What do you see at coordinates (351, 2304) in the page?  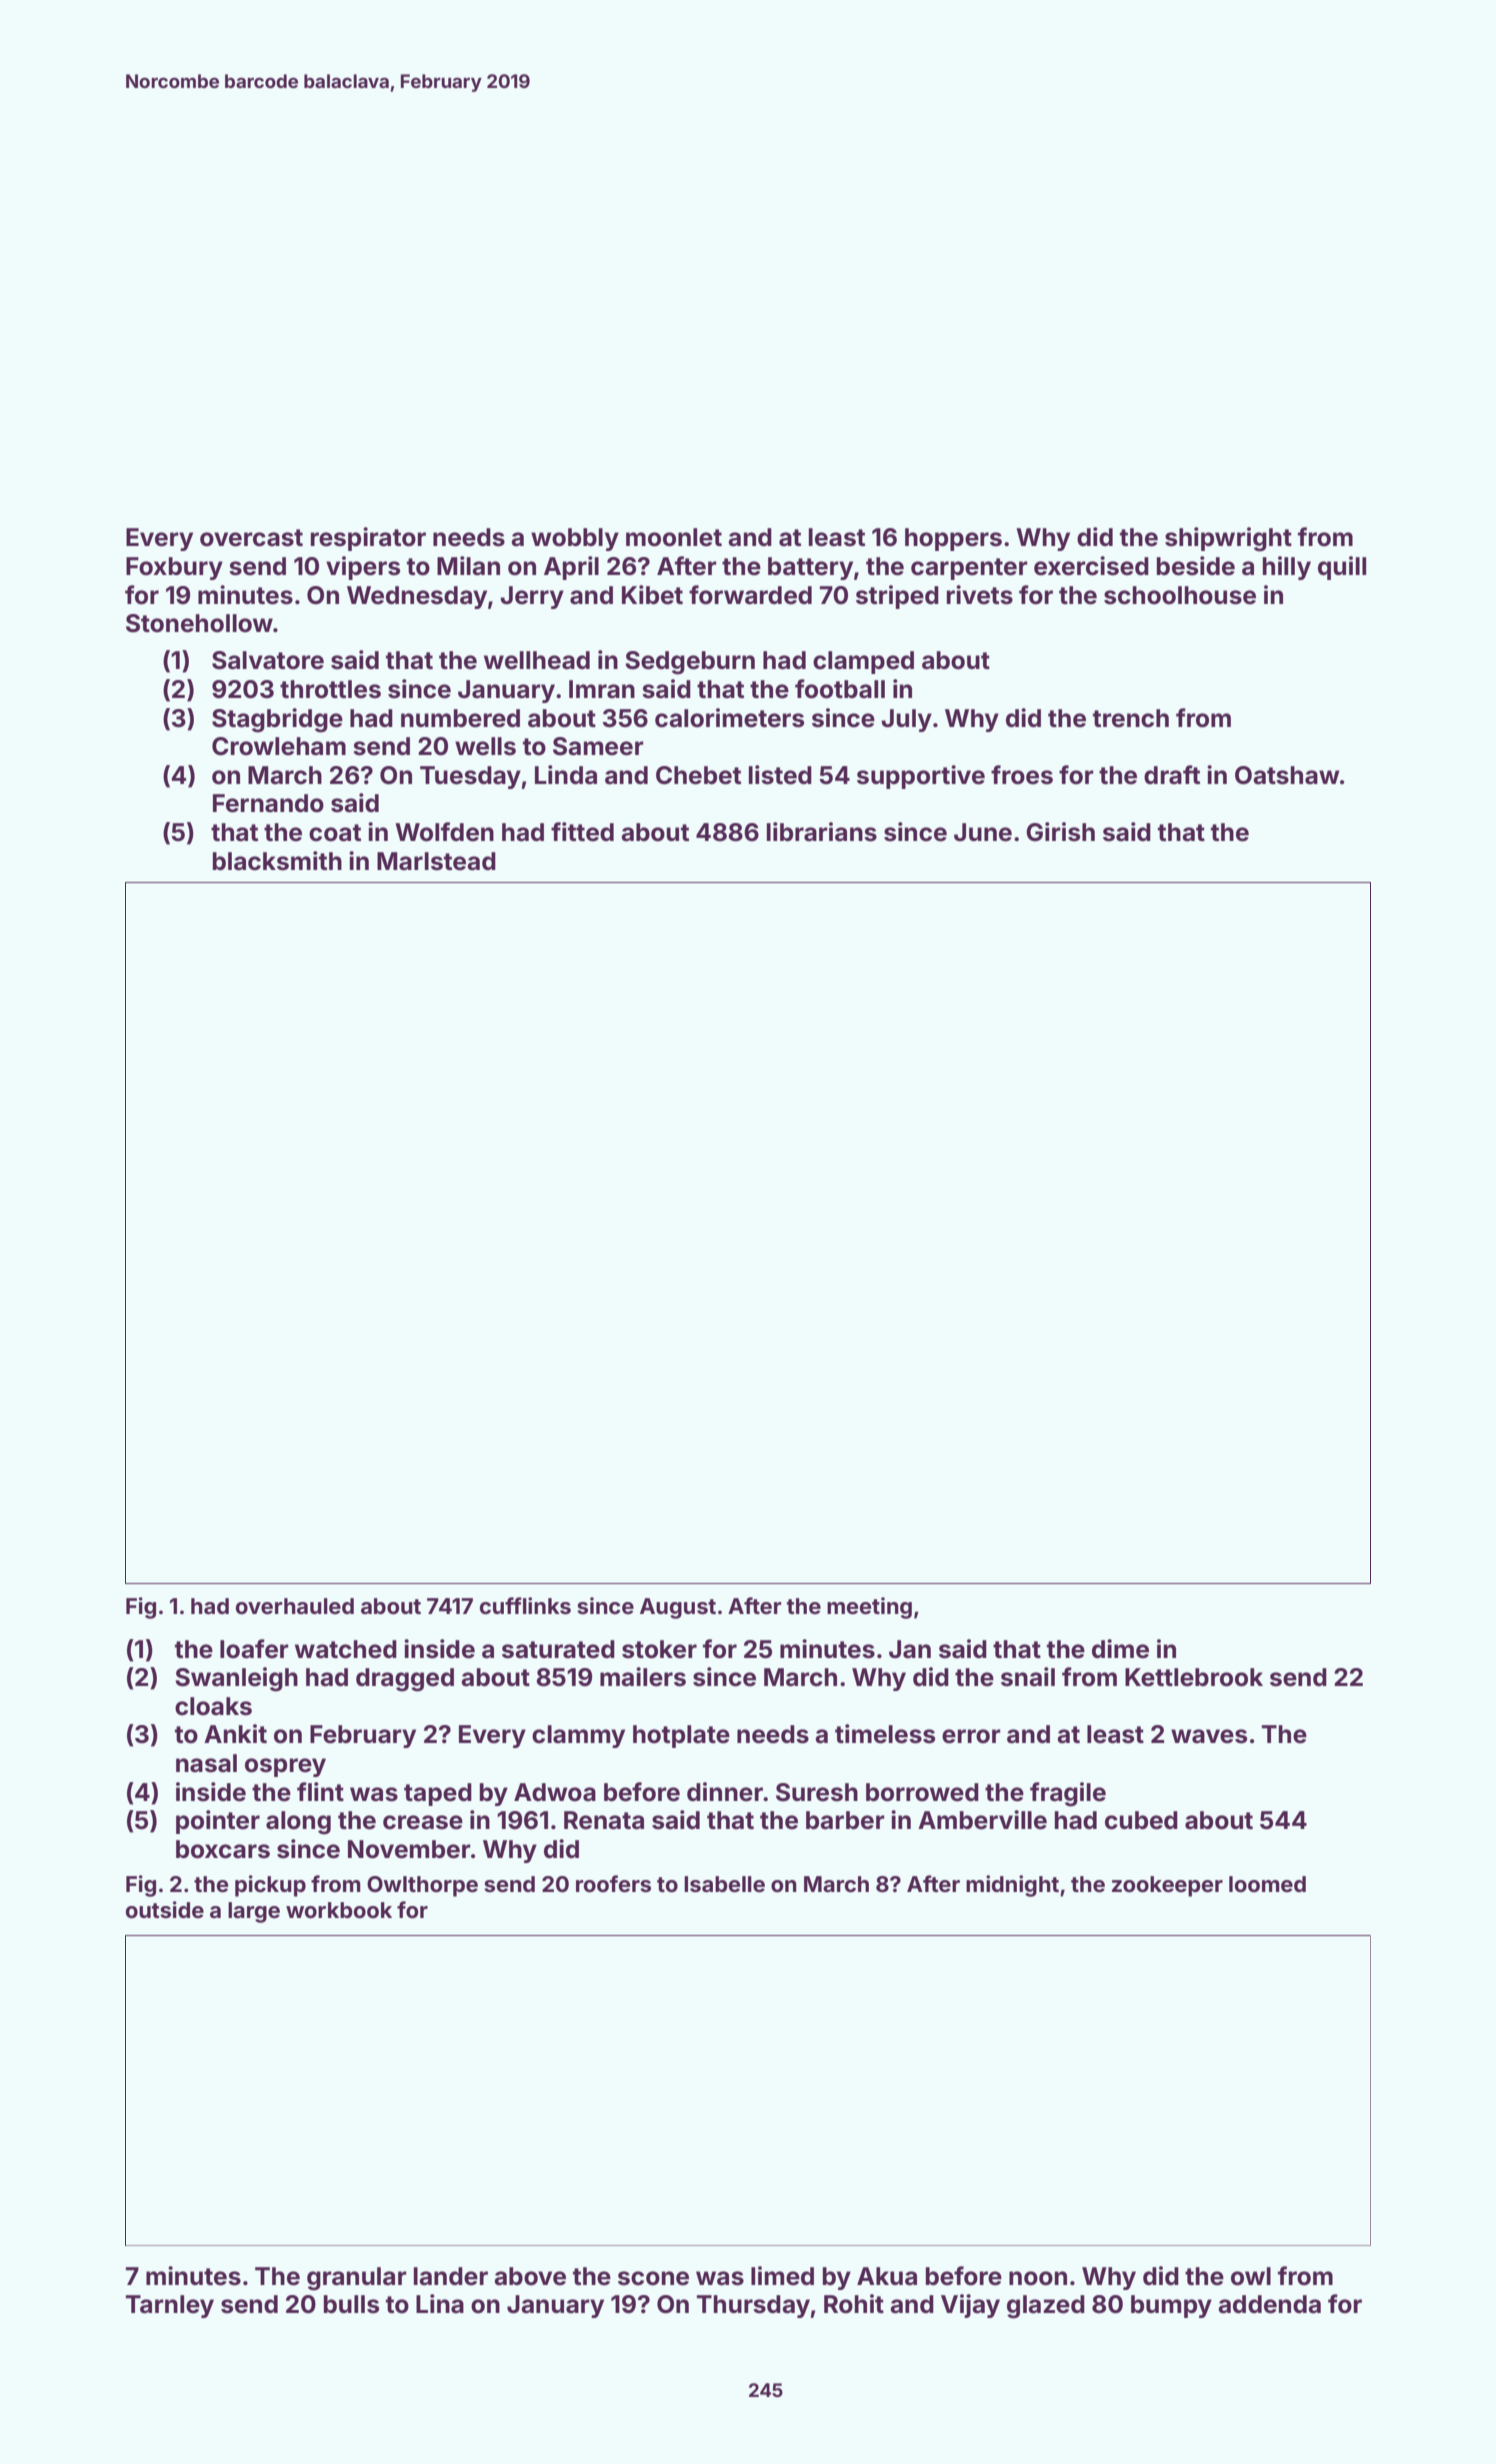 I see `bulls` at bounding box center [351, 2304].
